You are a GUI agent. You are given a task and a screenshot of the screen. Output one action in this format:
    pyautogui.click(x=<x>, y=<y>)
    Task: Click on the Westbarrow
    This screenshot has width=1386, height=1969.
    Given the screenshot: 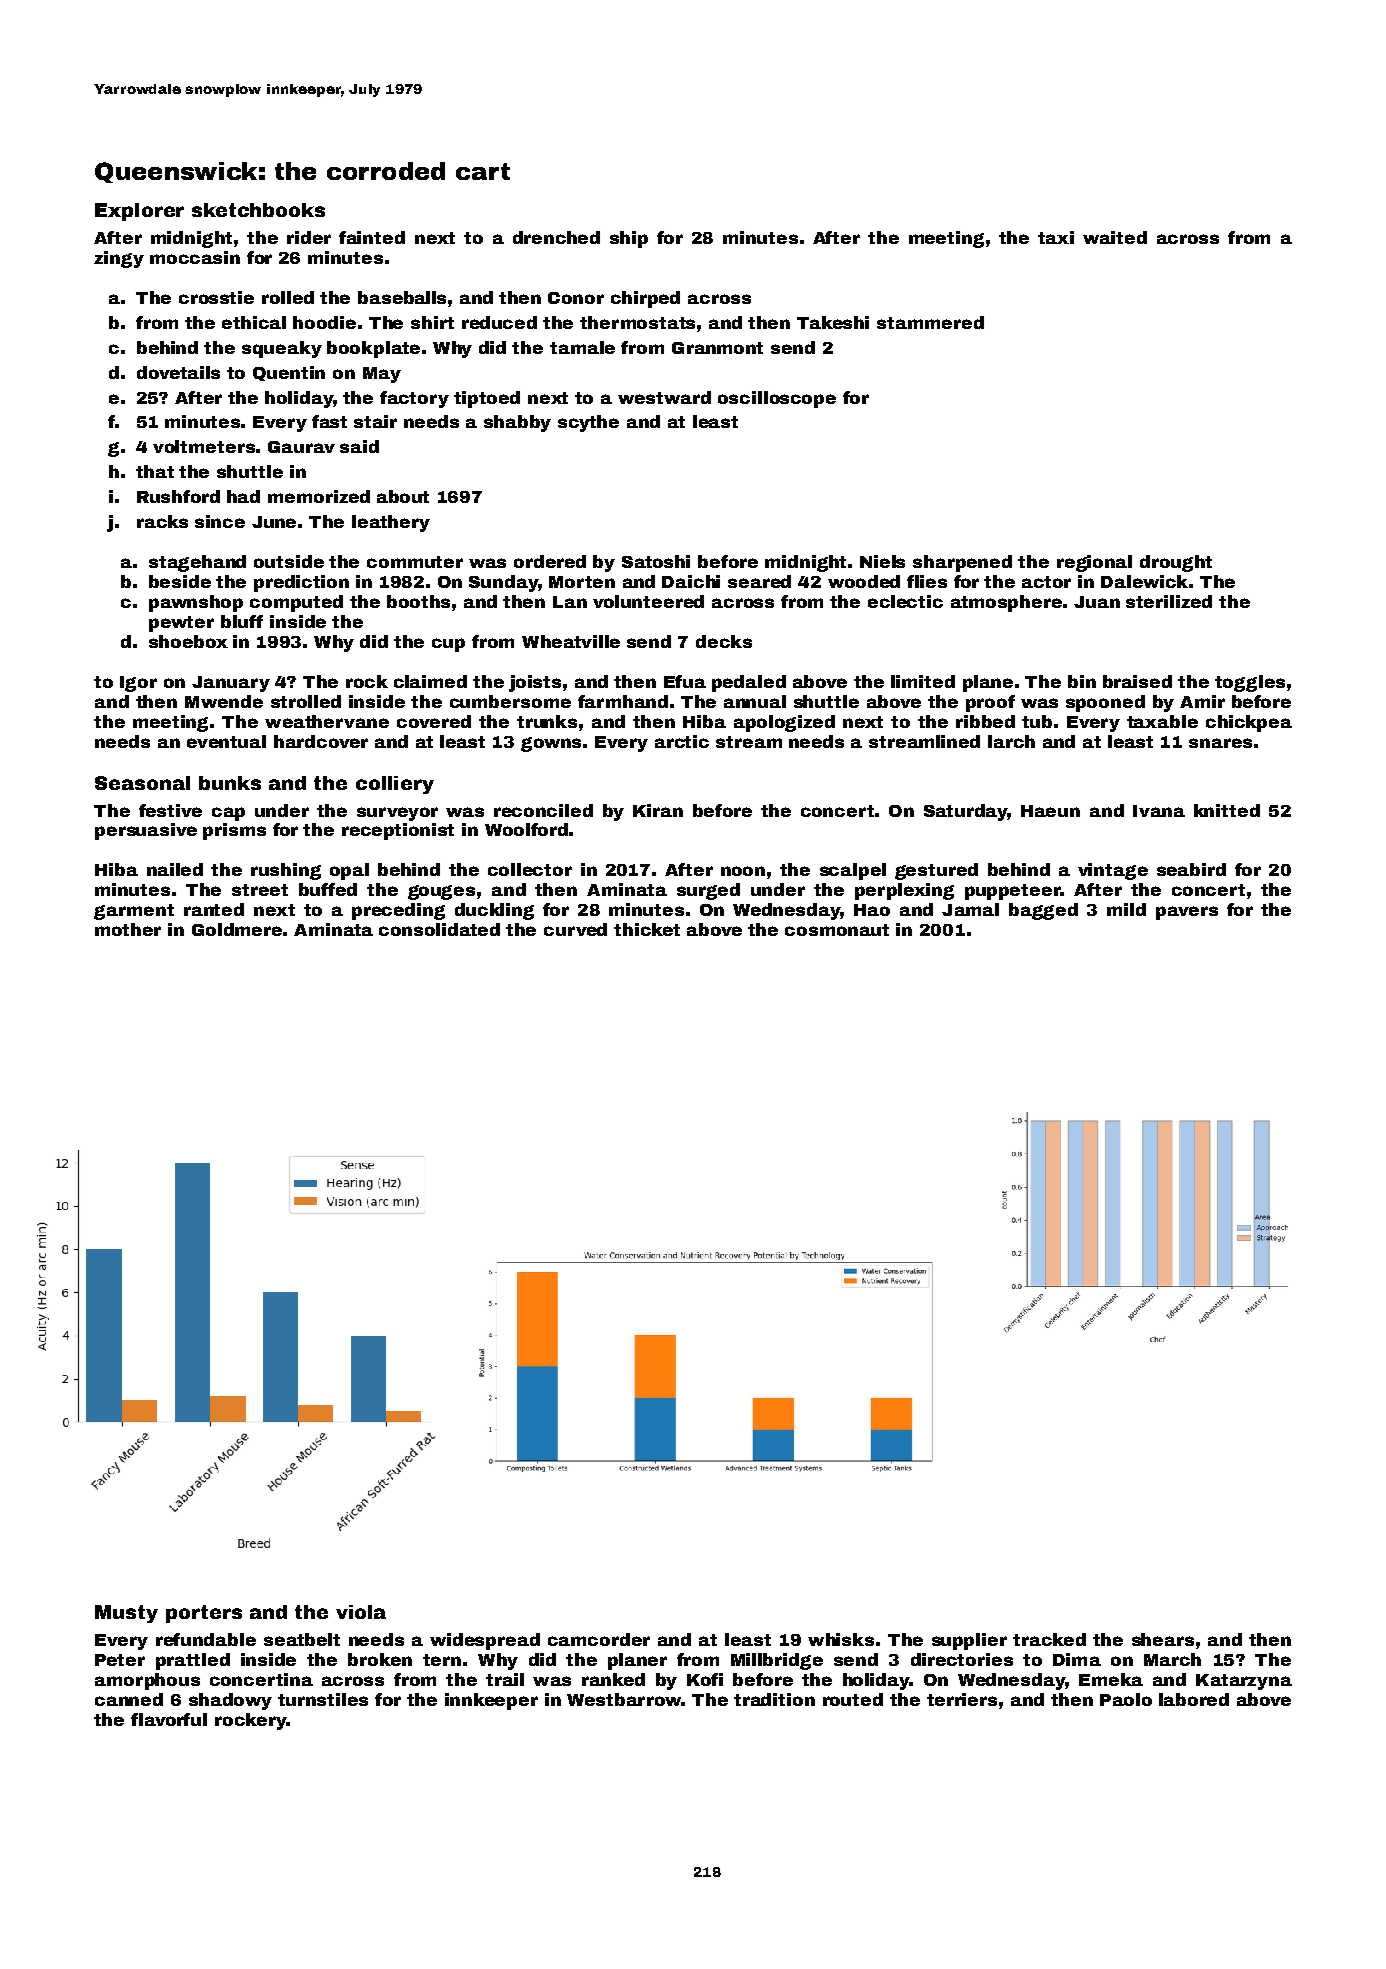 What is the action you would take?
    pyautogui.click(x=624, y=1699)
